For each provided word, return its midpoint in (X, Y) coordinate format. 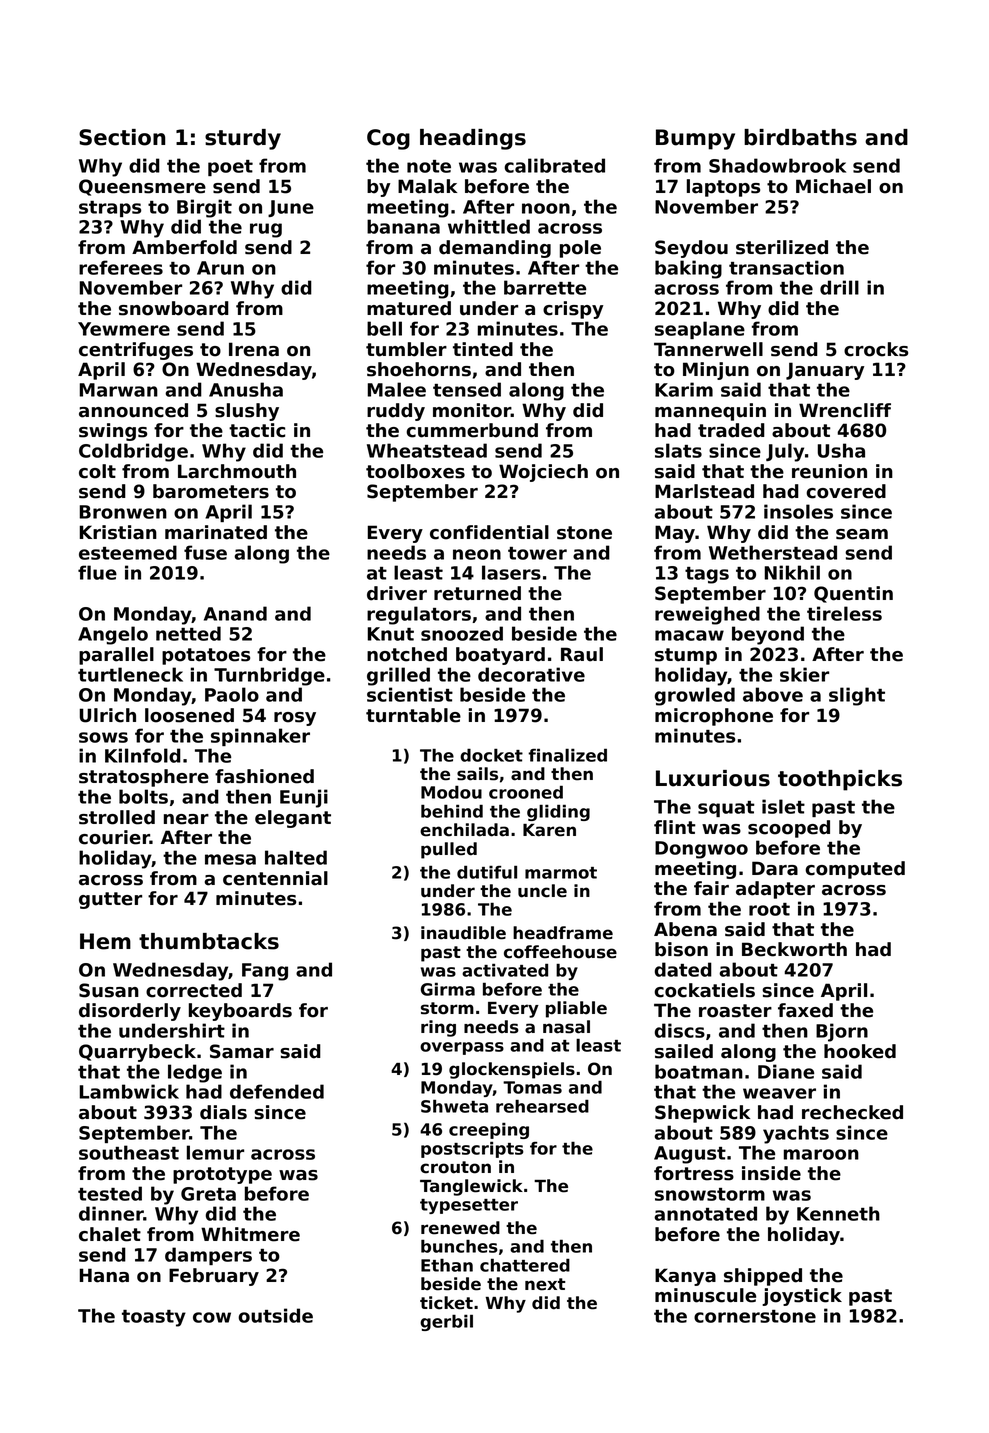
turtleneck (130, 674)
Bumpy (695, 139)
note (429, 166)
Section (122, 137)
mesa (230, 859)
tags (707, 575)
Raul (582, 654)
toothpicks (840, 780)
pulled (449, 850)
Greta (208, 1194)
